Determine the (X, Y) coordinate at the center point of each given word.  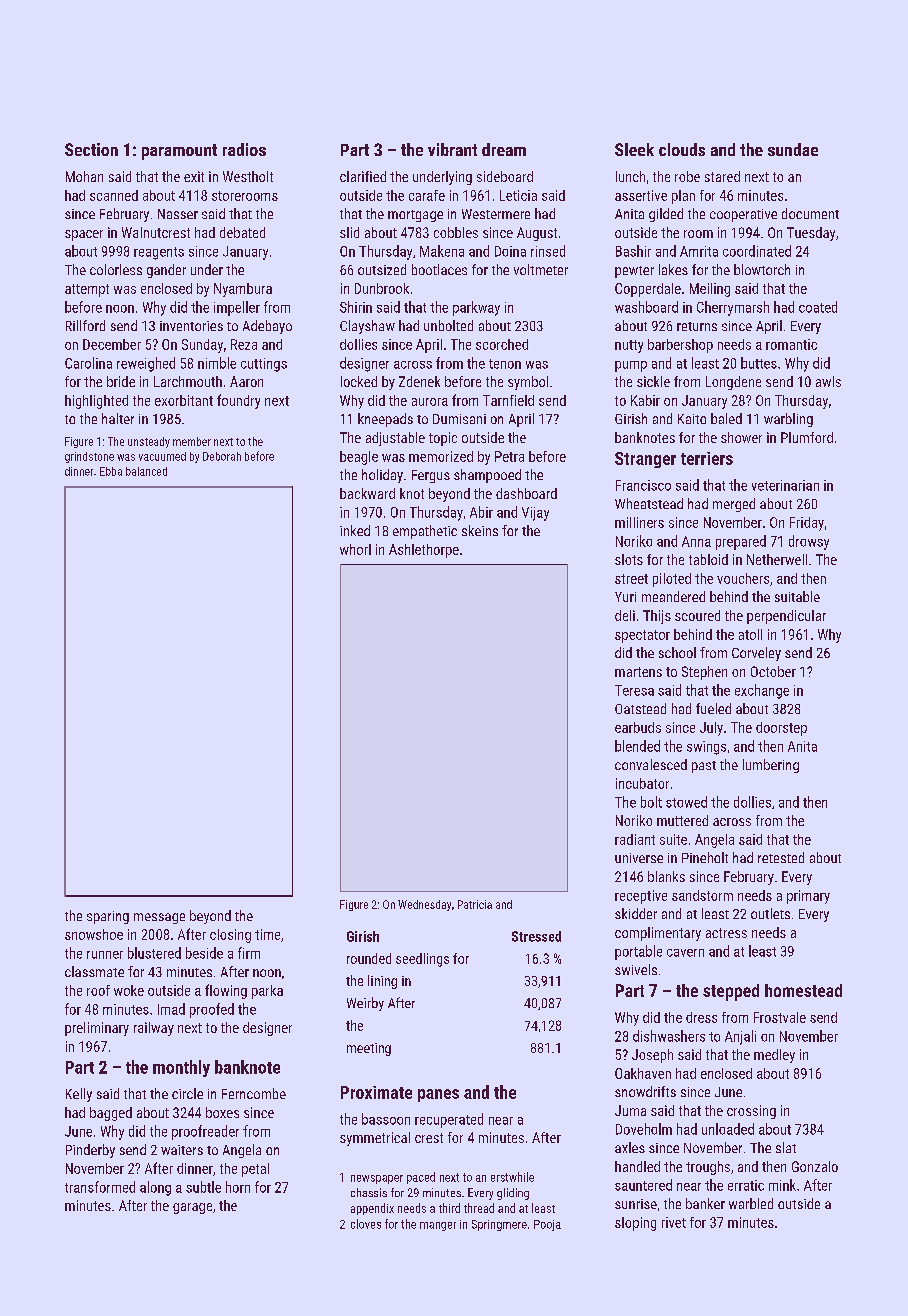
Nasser (178, 214)
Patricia (475, 904)
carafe (427, 195)
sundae (793, 149)
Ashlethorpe (424, 551)
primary (808, 897)
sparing (108, 917)
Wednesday (424, 905)
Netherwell (777, 559)
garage (192, 1208)
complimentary (658, 934)
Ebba (111, 471)
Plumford (807, 437)
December (112, 344)
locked (359, 381)
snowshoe (94, 934)
